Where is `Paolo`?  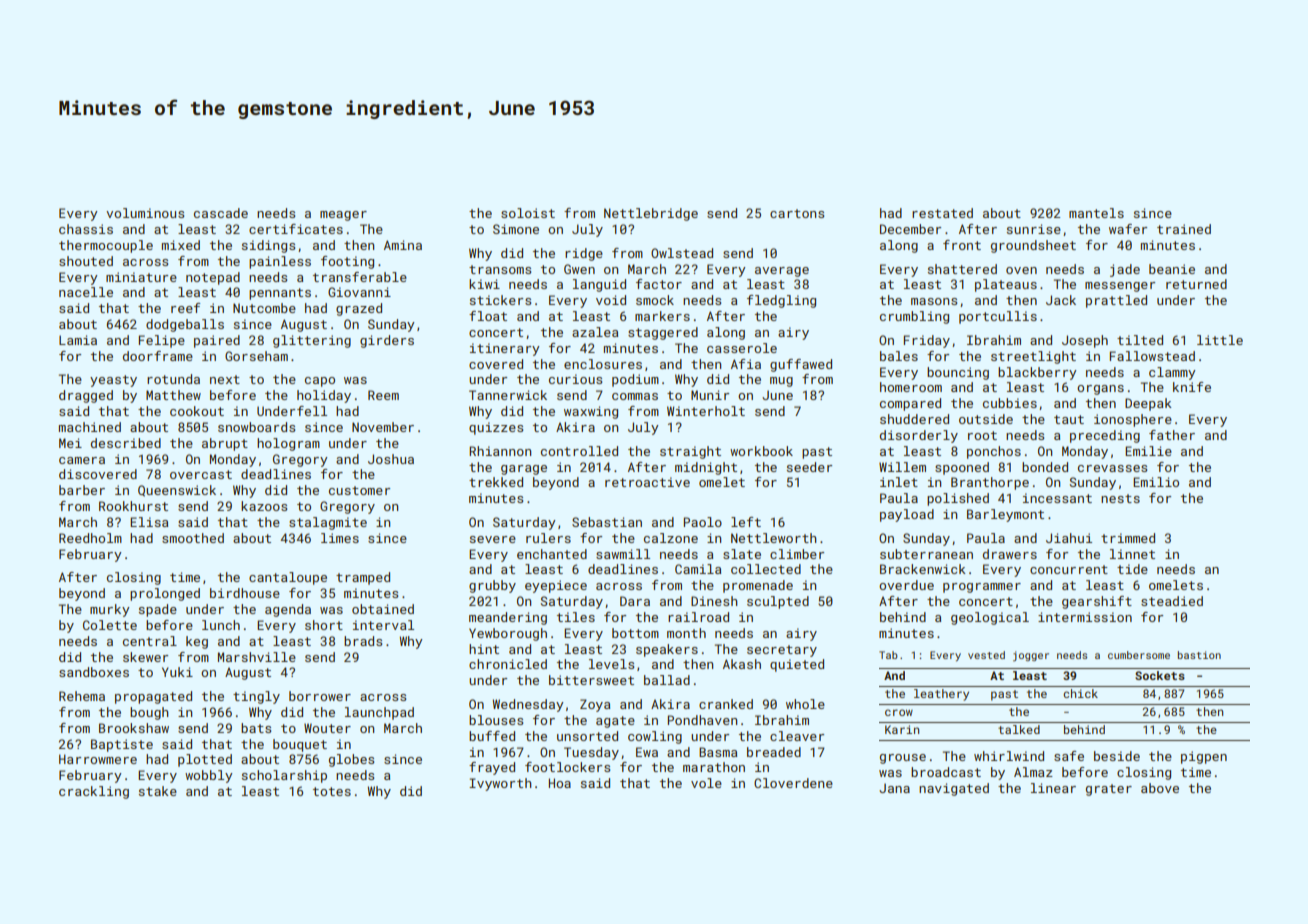 Paolo is located at coordinates (703, 522).
